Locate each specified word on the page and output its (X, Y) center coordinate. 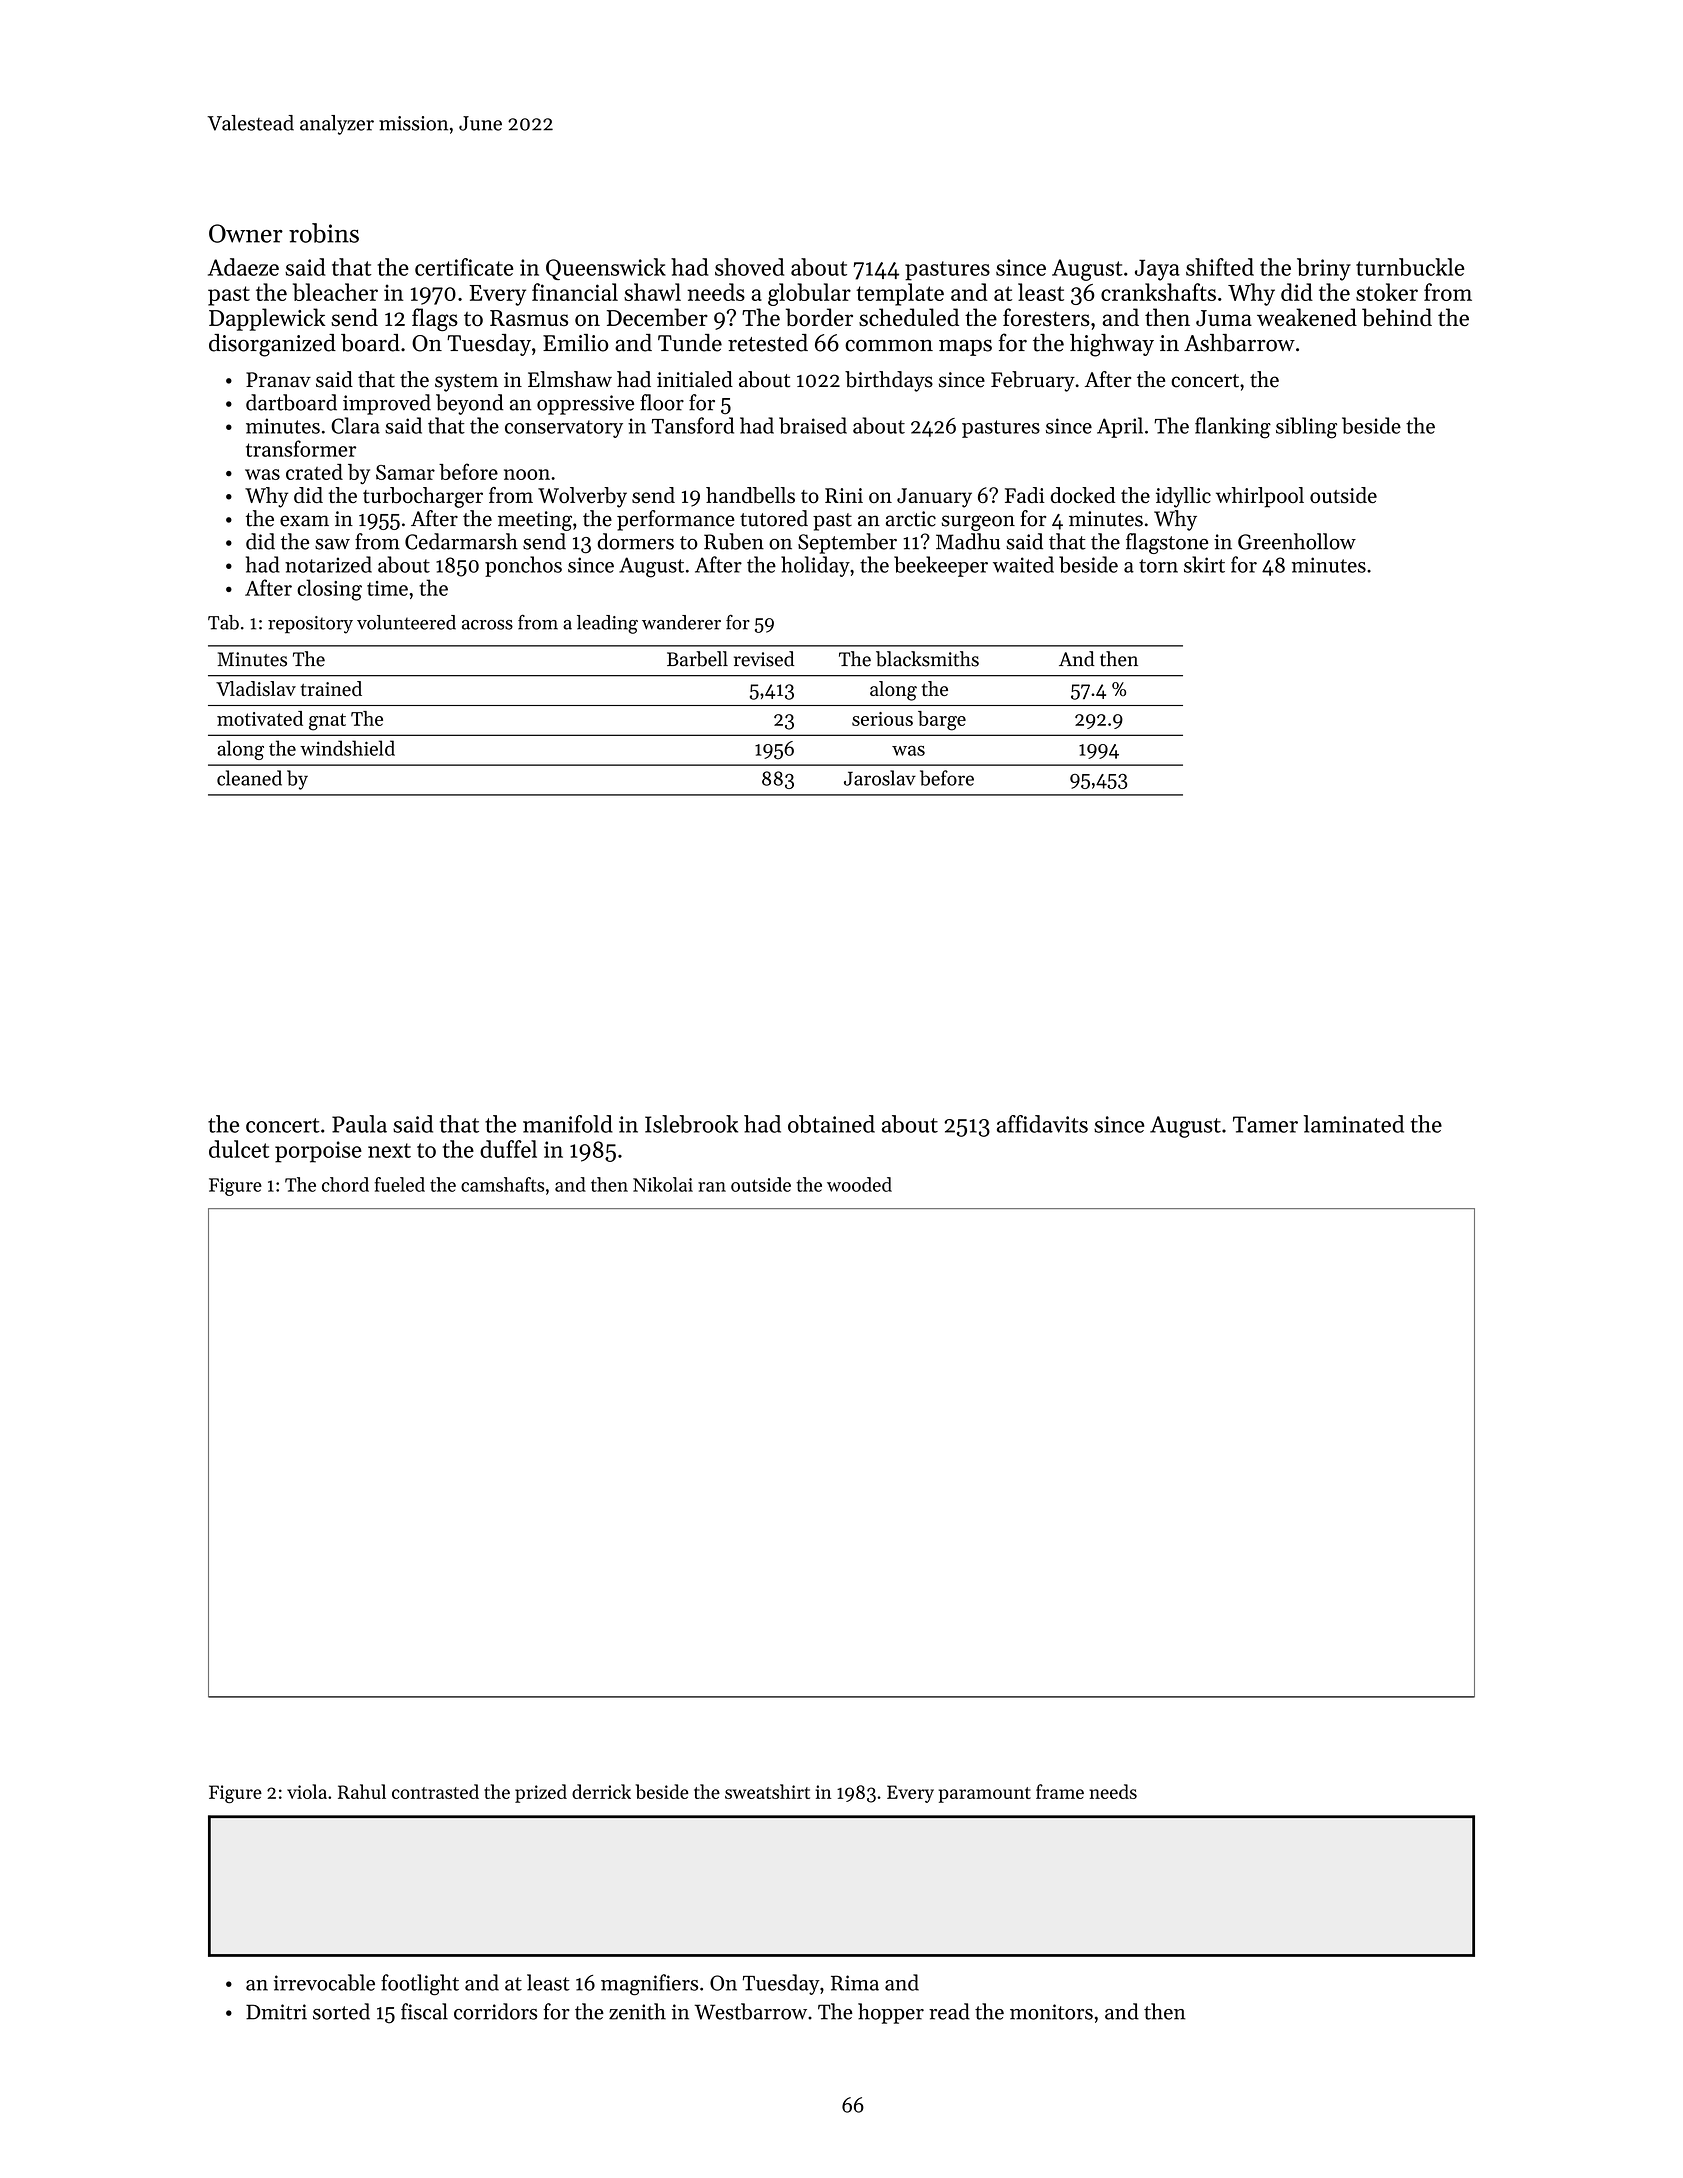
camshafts (502, 1184)
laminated (1354, 1124)
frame (1060, 1791)
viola (307, 1791)
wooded (859, 1184)
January (934, 498)
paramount (985, 1795)
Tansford (693, 425)
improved (387, 404)
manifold (568, 1124)
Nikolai (663, 1184)
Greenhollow (1297, 541)
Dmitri (276, 2012)
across (487, 625)
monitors (1051, 2012)
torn (1158, 566)
